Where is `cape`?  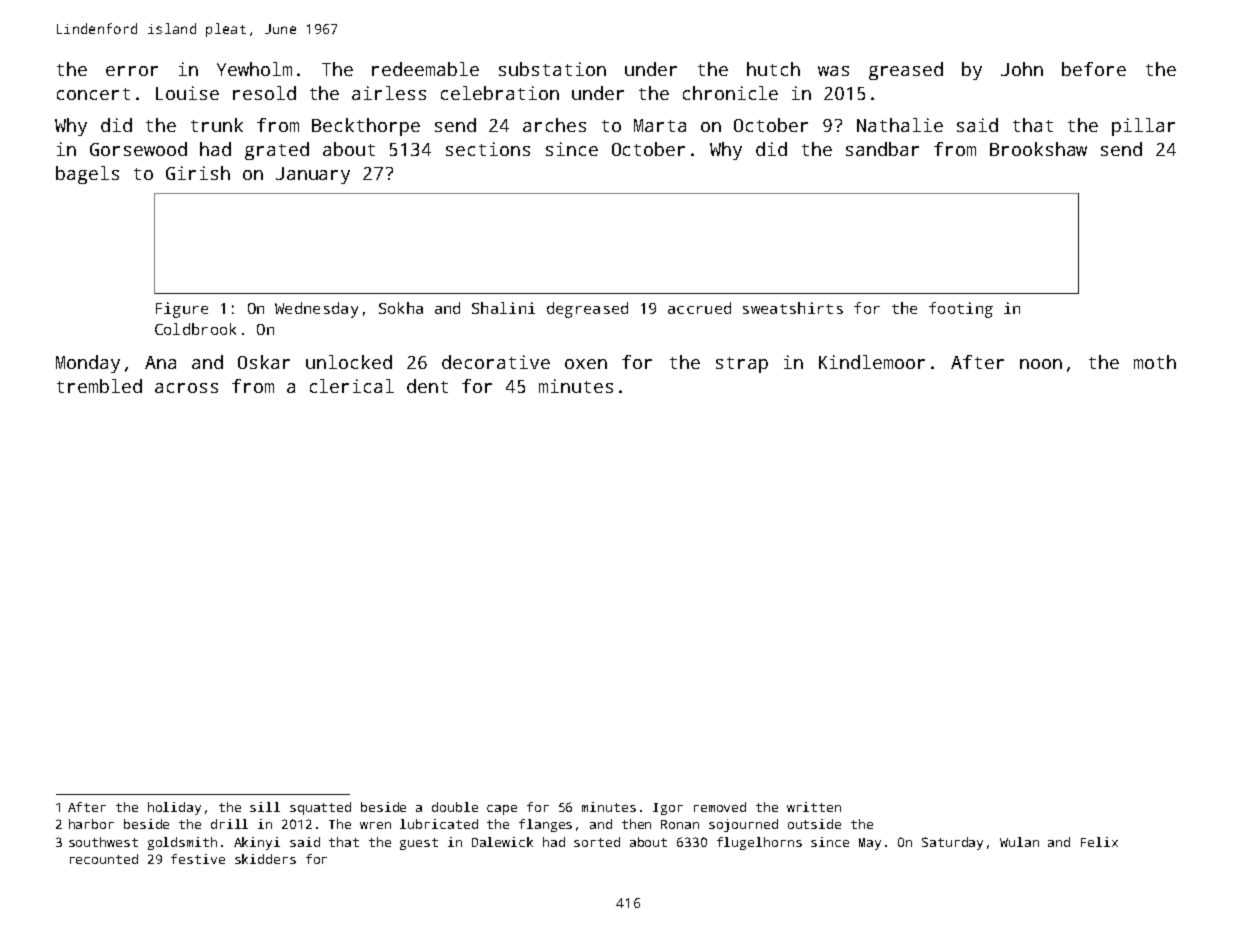
cape is located at coordinates (502, 810).
